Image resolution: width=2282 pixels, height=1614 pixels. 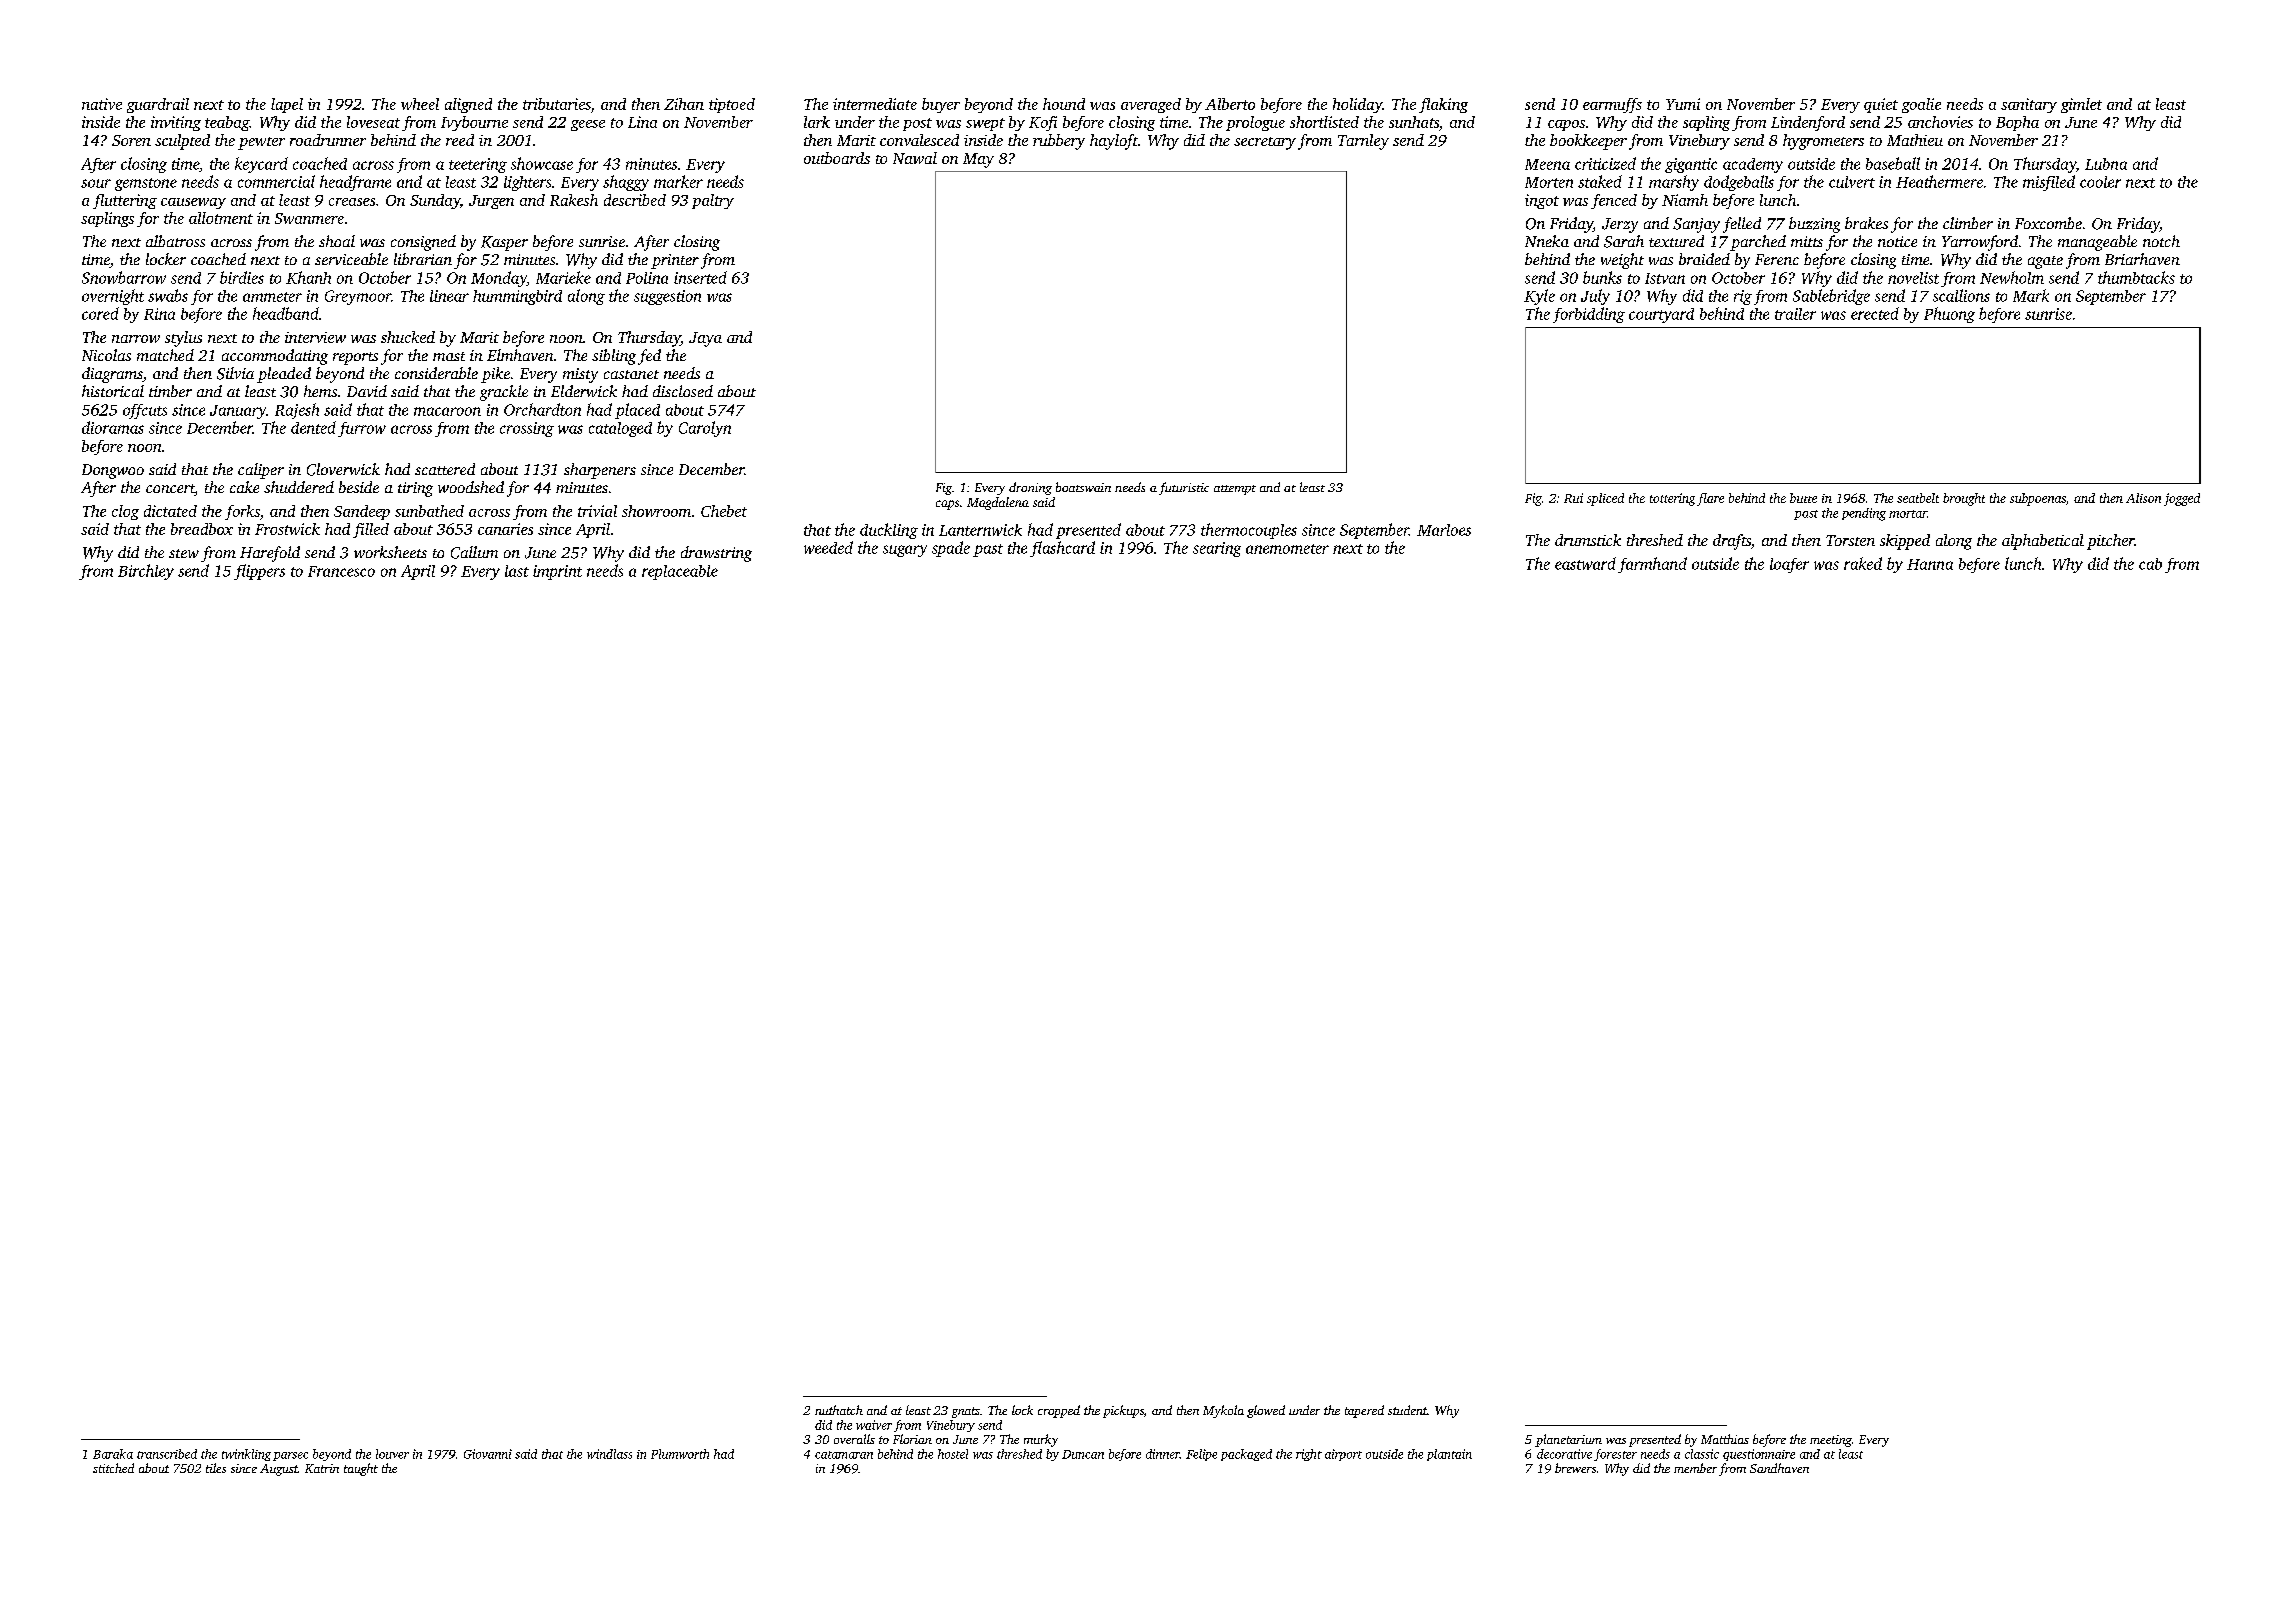 I want to click on gnats, so click(x=966, y=1412).
